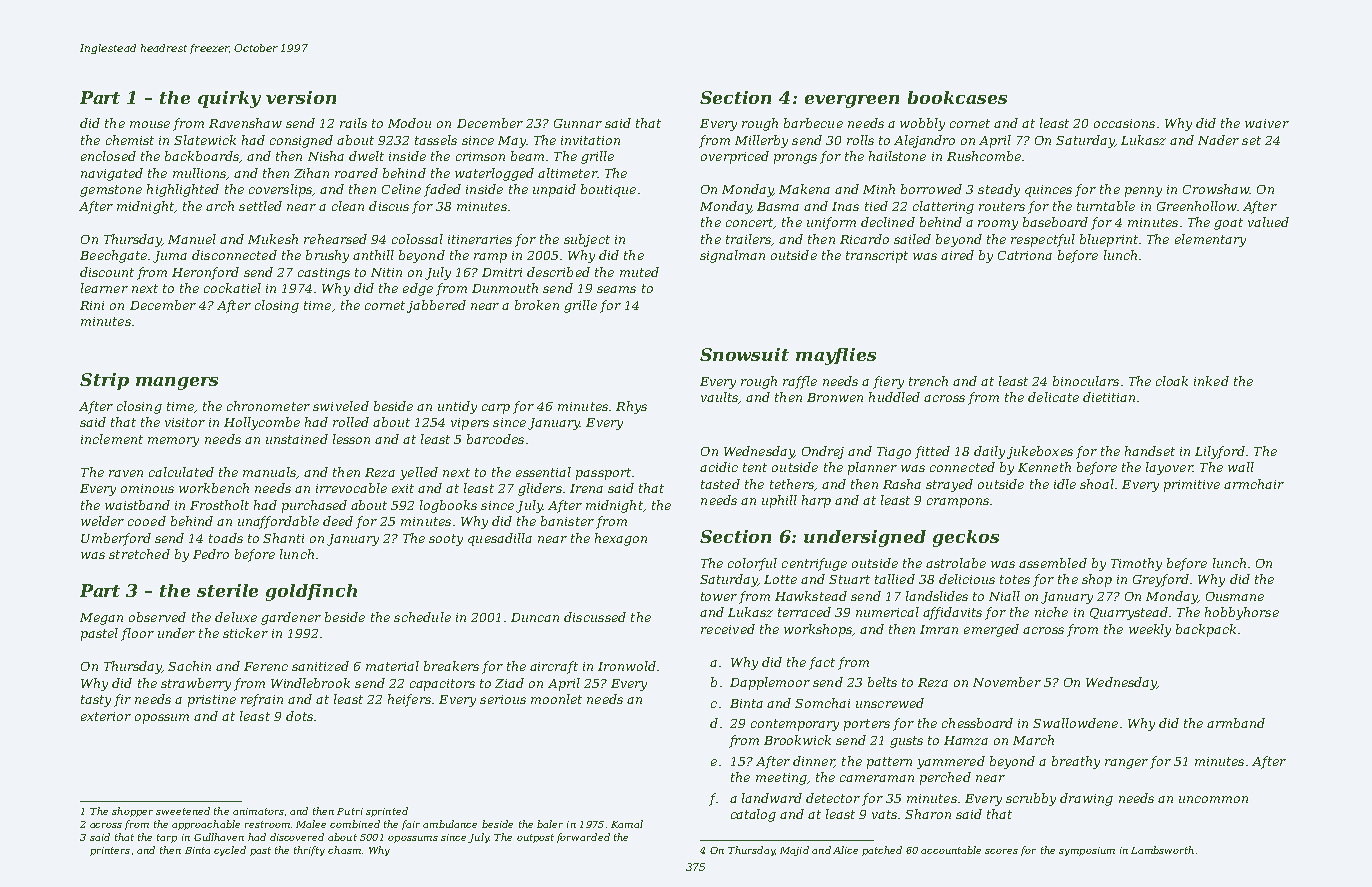 This image has height=887, width=1372. I want to click on inked, so click(1211, 381).
